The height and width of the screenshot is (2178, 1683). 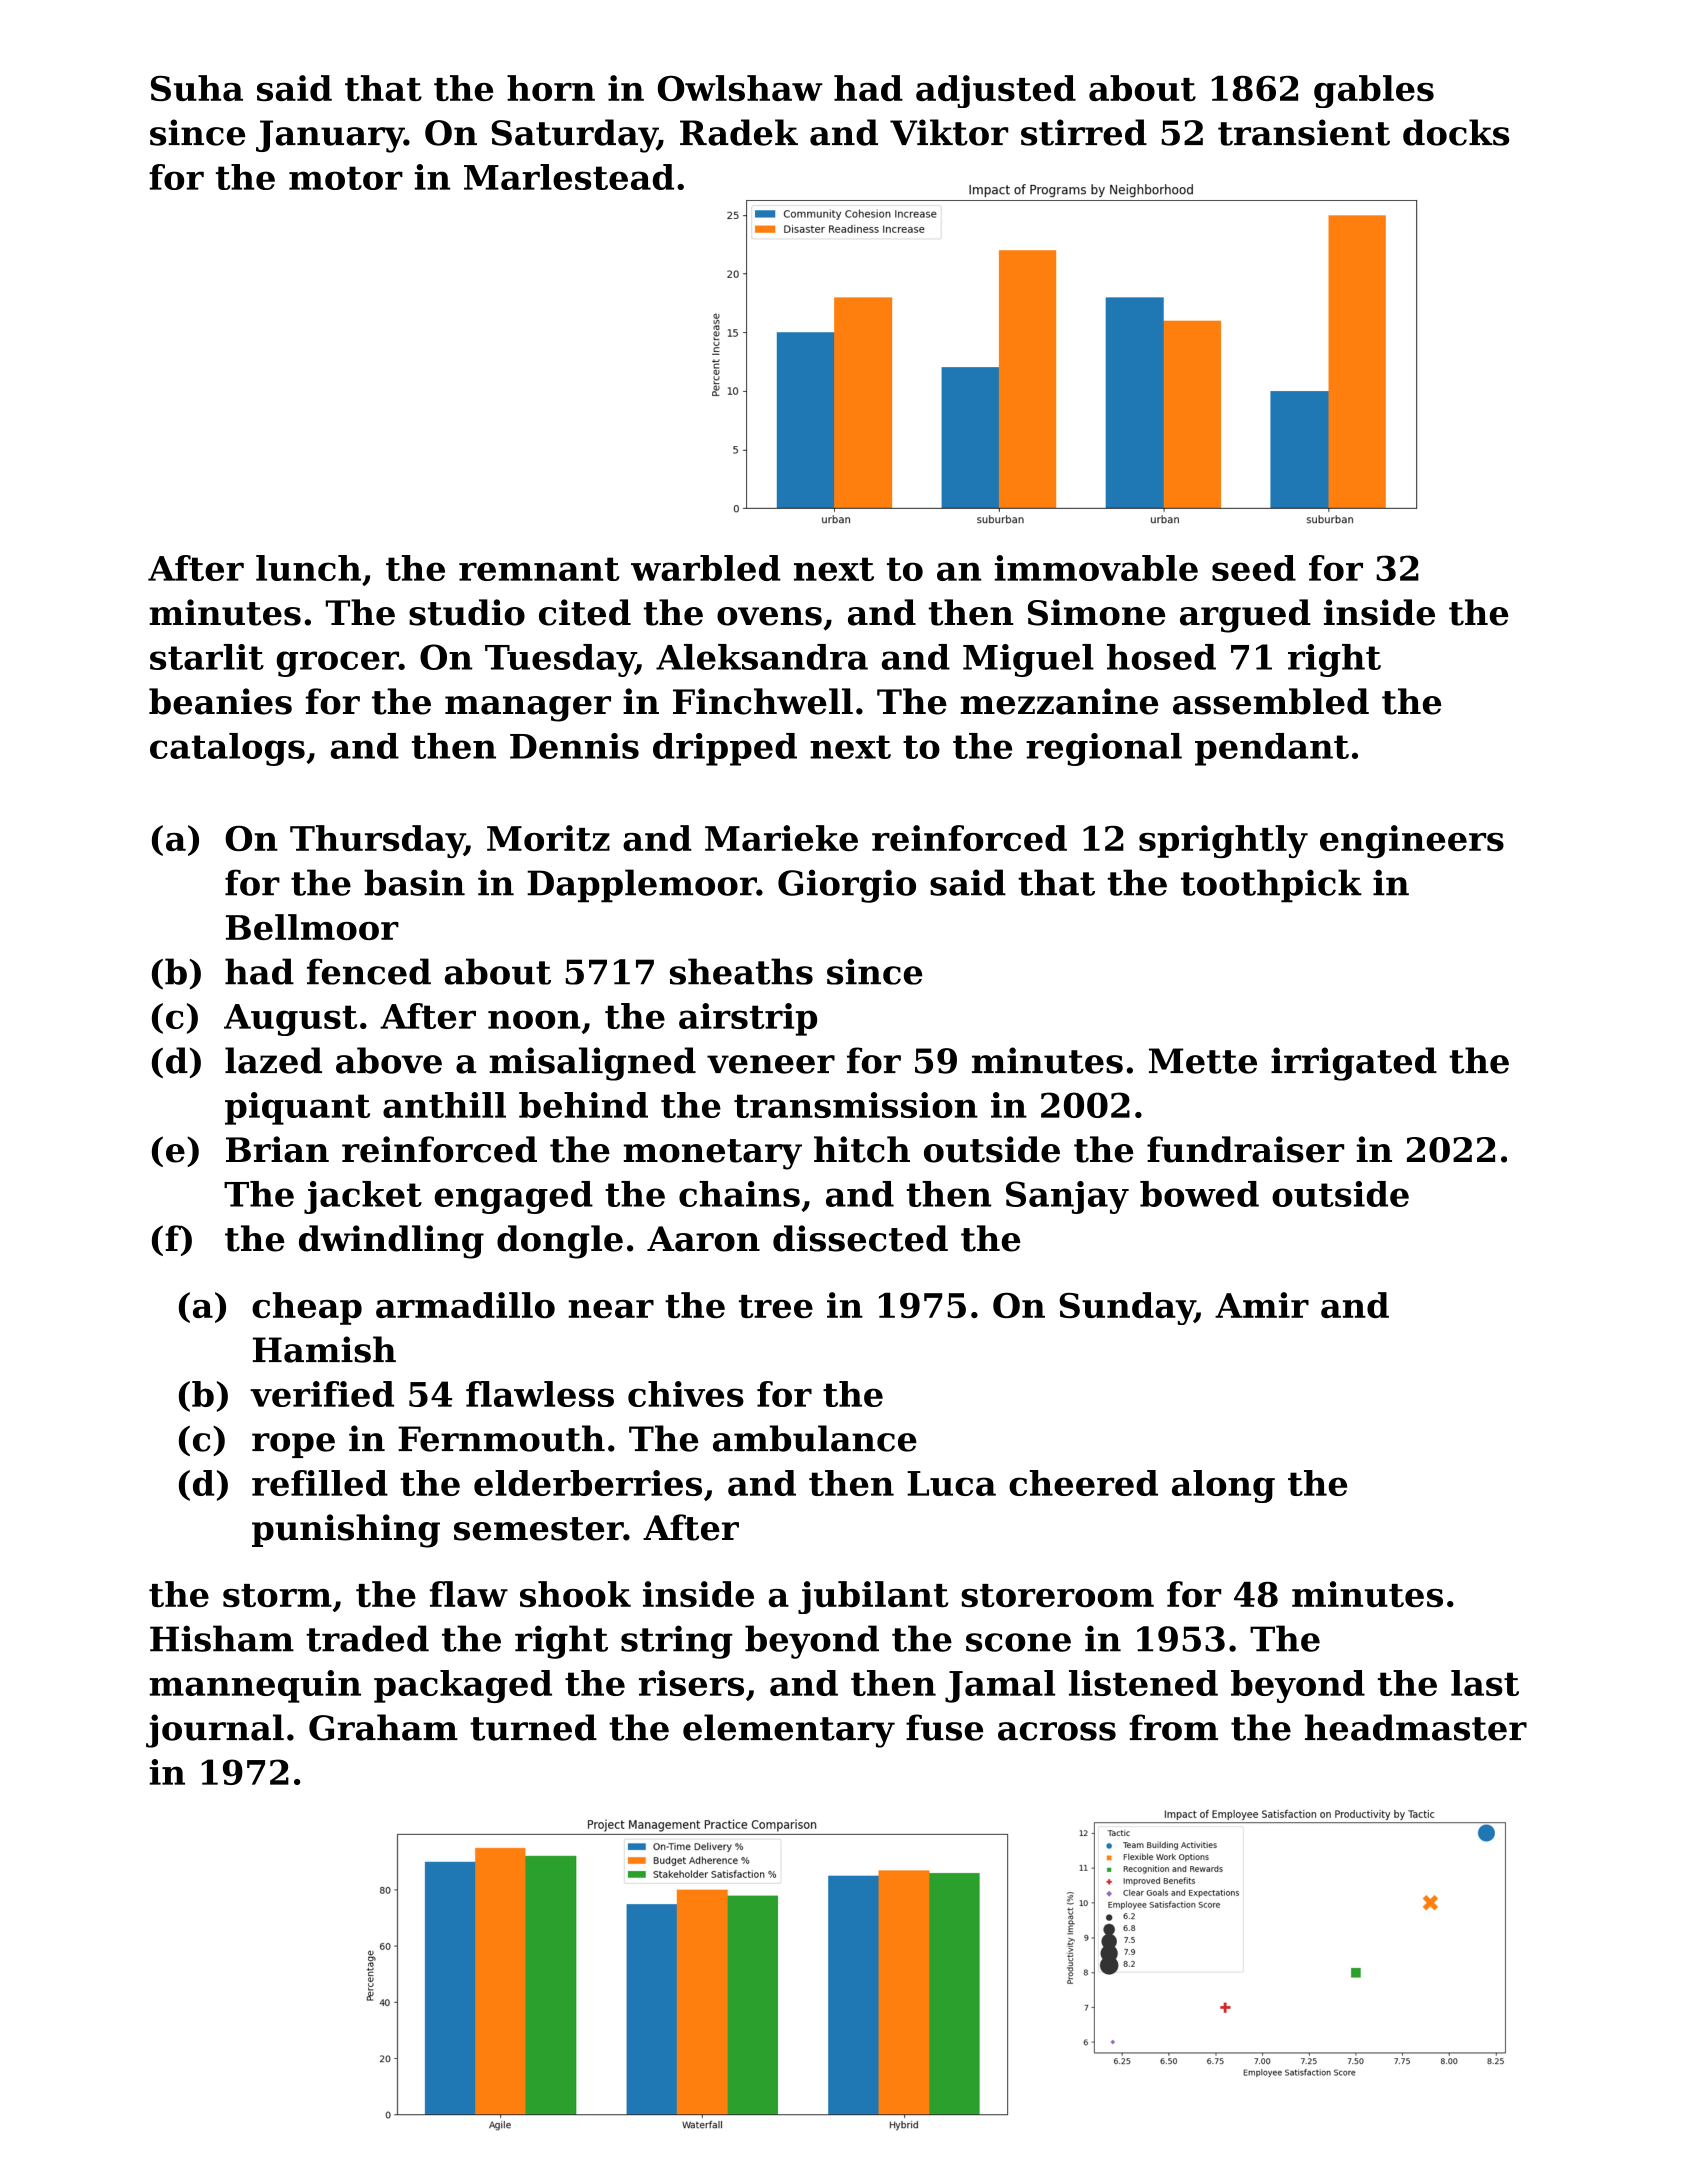 I want to click on from, so click(x=1173, y=1727).
